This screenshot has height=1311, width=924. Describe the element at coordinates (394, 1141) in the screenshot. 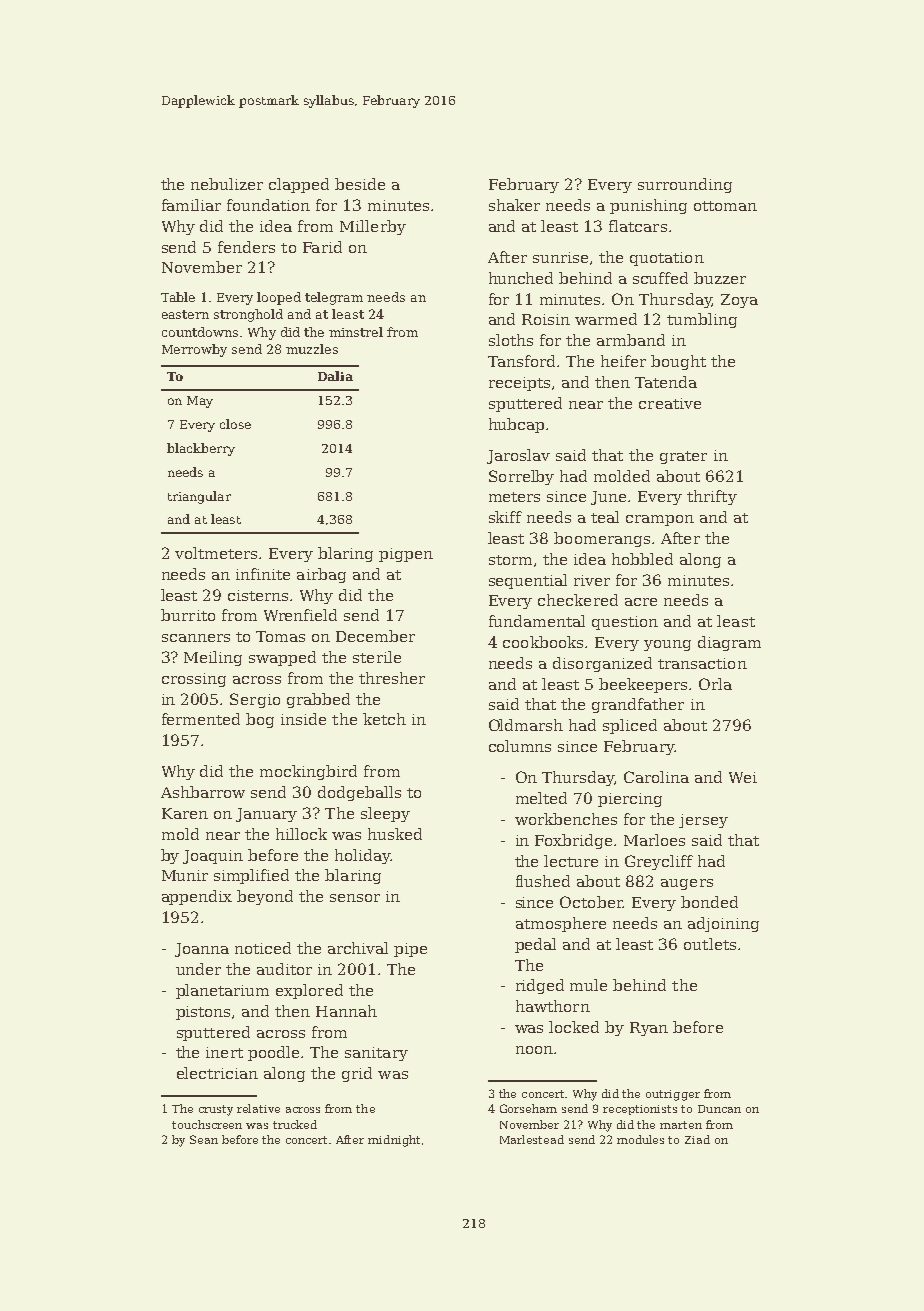

I see `midnight` at that location.
